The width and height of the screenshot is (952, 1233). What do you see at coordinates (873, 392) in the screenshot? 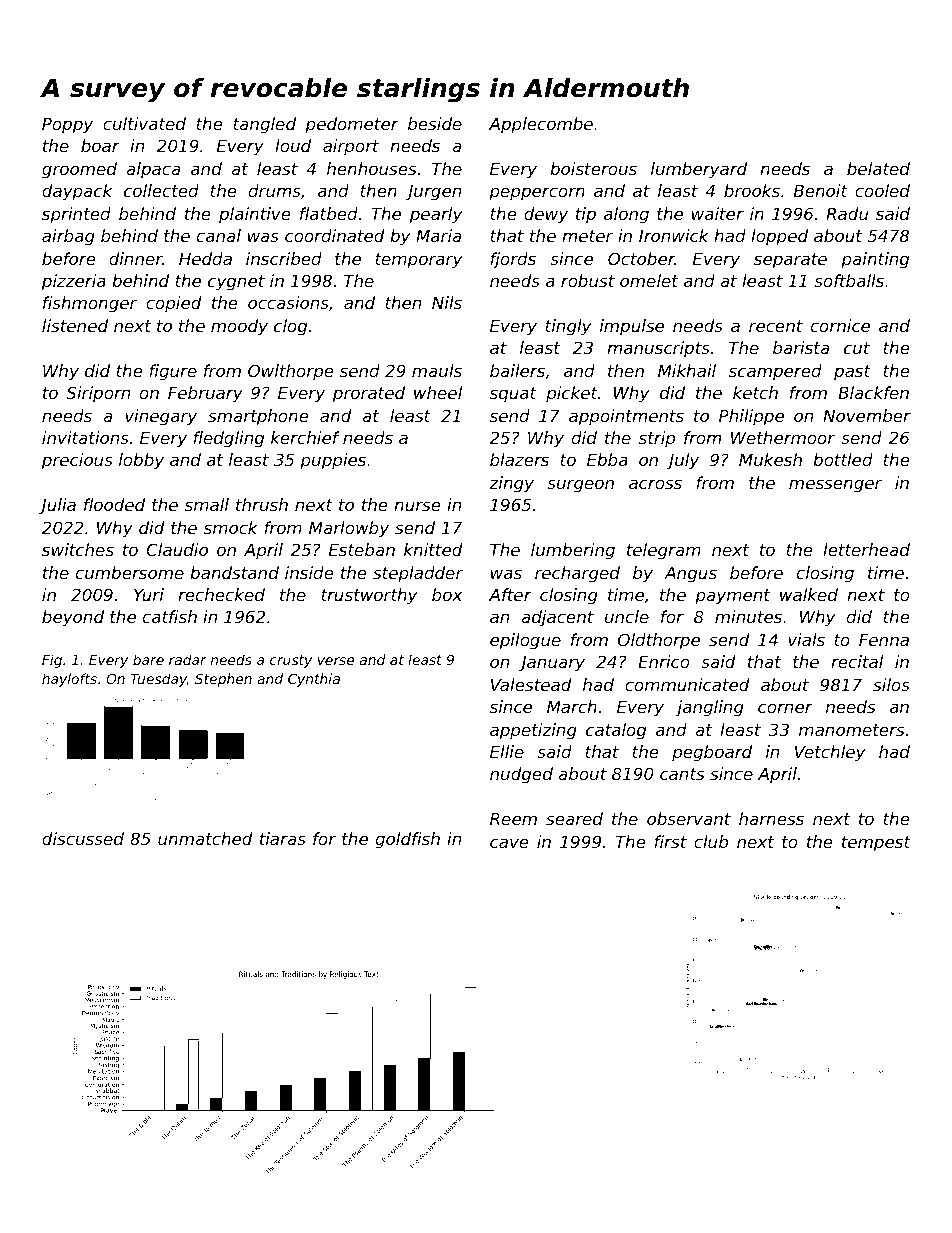
I see `Blackfen` at bounding box center [873, 392].
